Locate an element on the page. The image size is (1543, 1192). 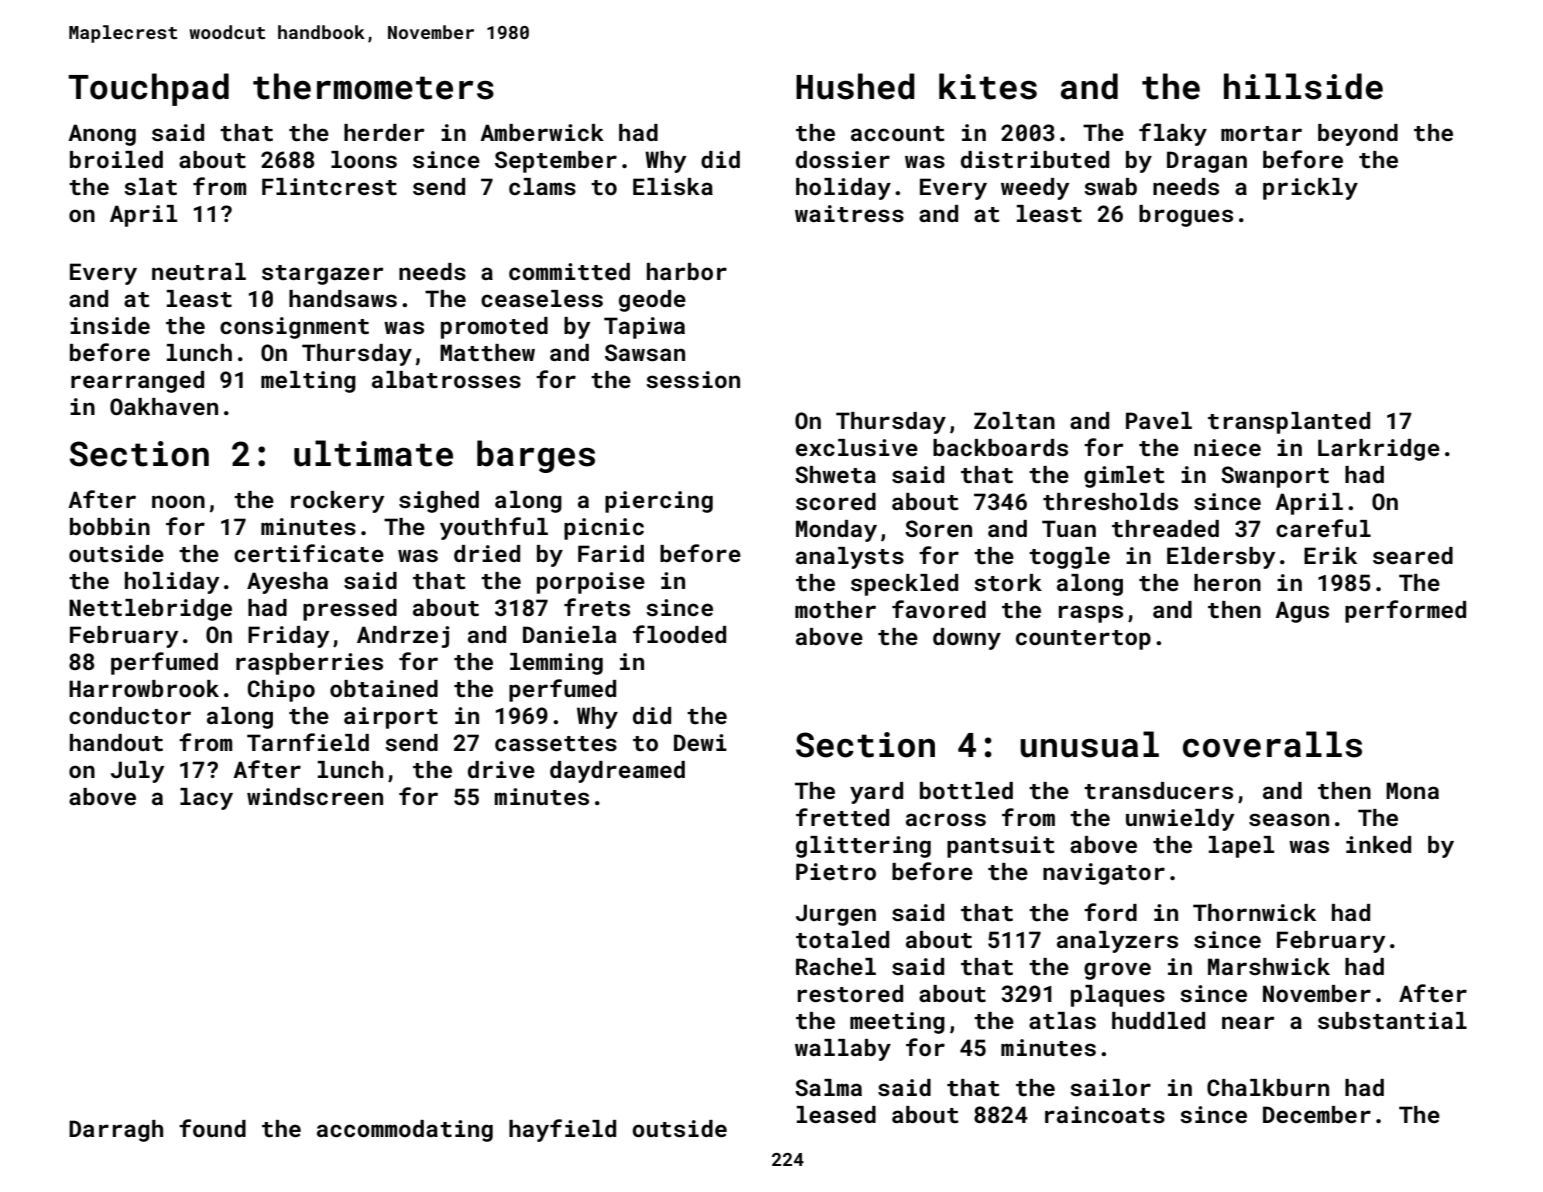
bobbin is located at coordinates (110, 526).
